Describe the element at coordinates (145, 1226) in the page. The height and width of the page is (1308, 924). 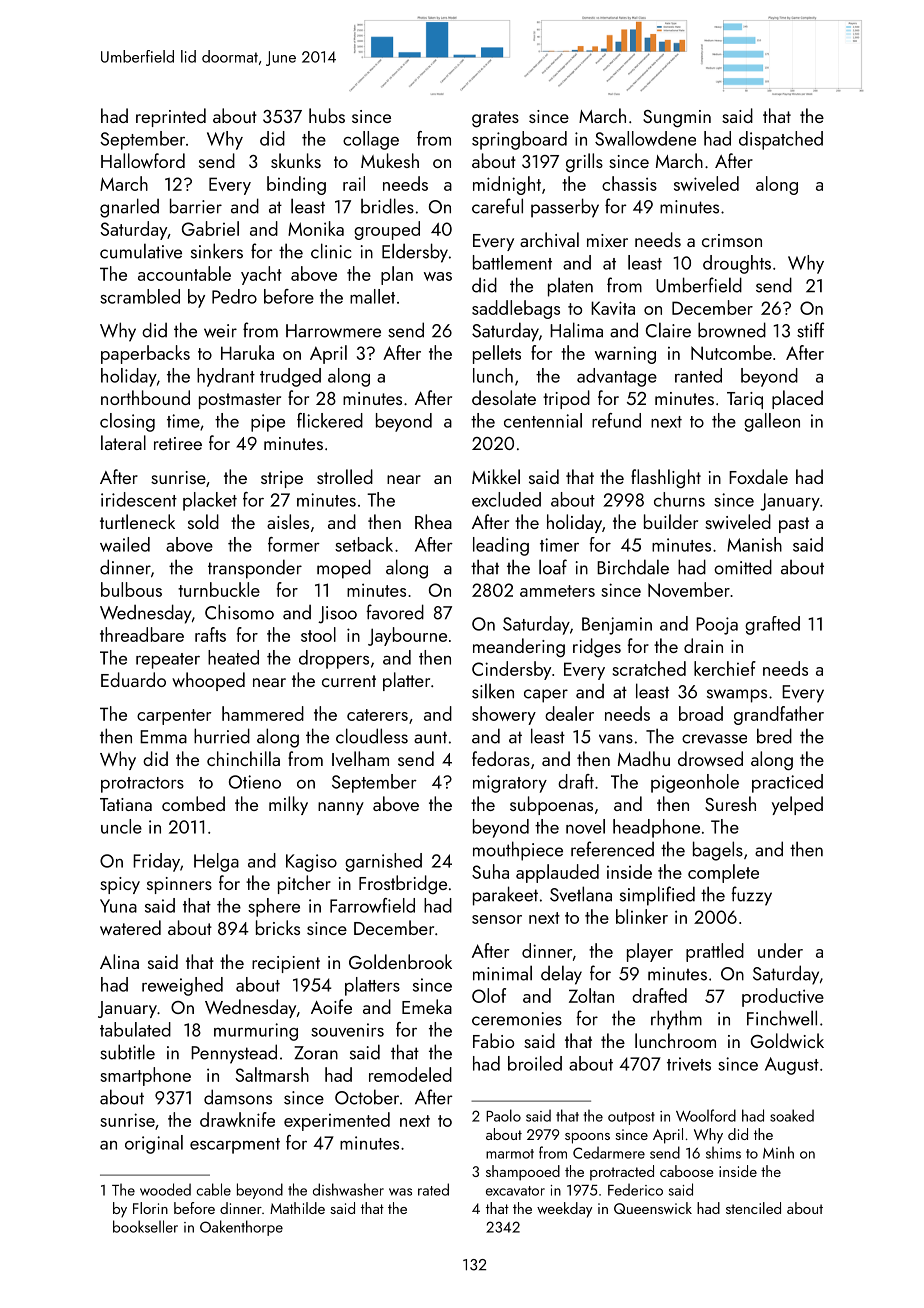
I see `bookseller` at that location.
